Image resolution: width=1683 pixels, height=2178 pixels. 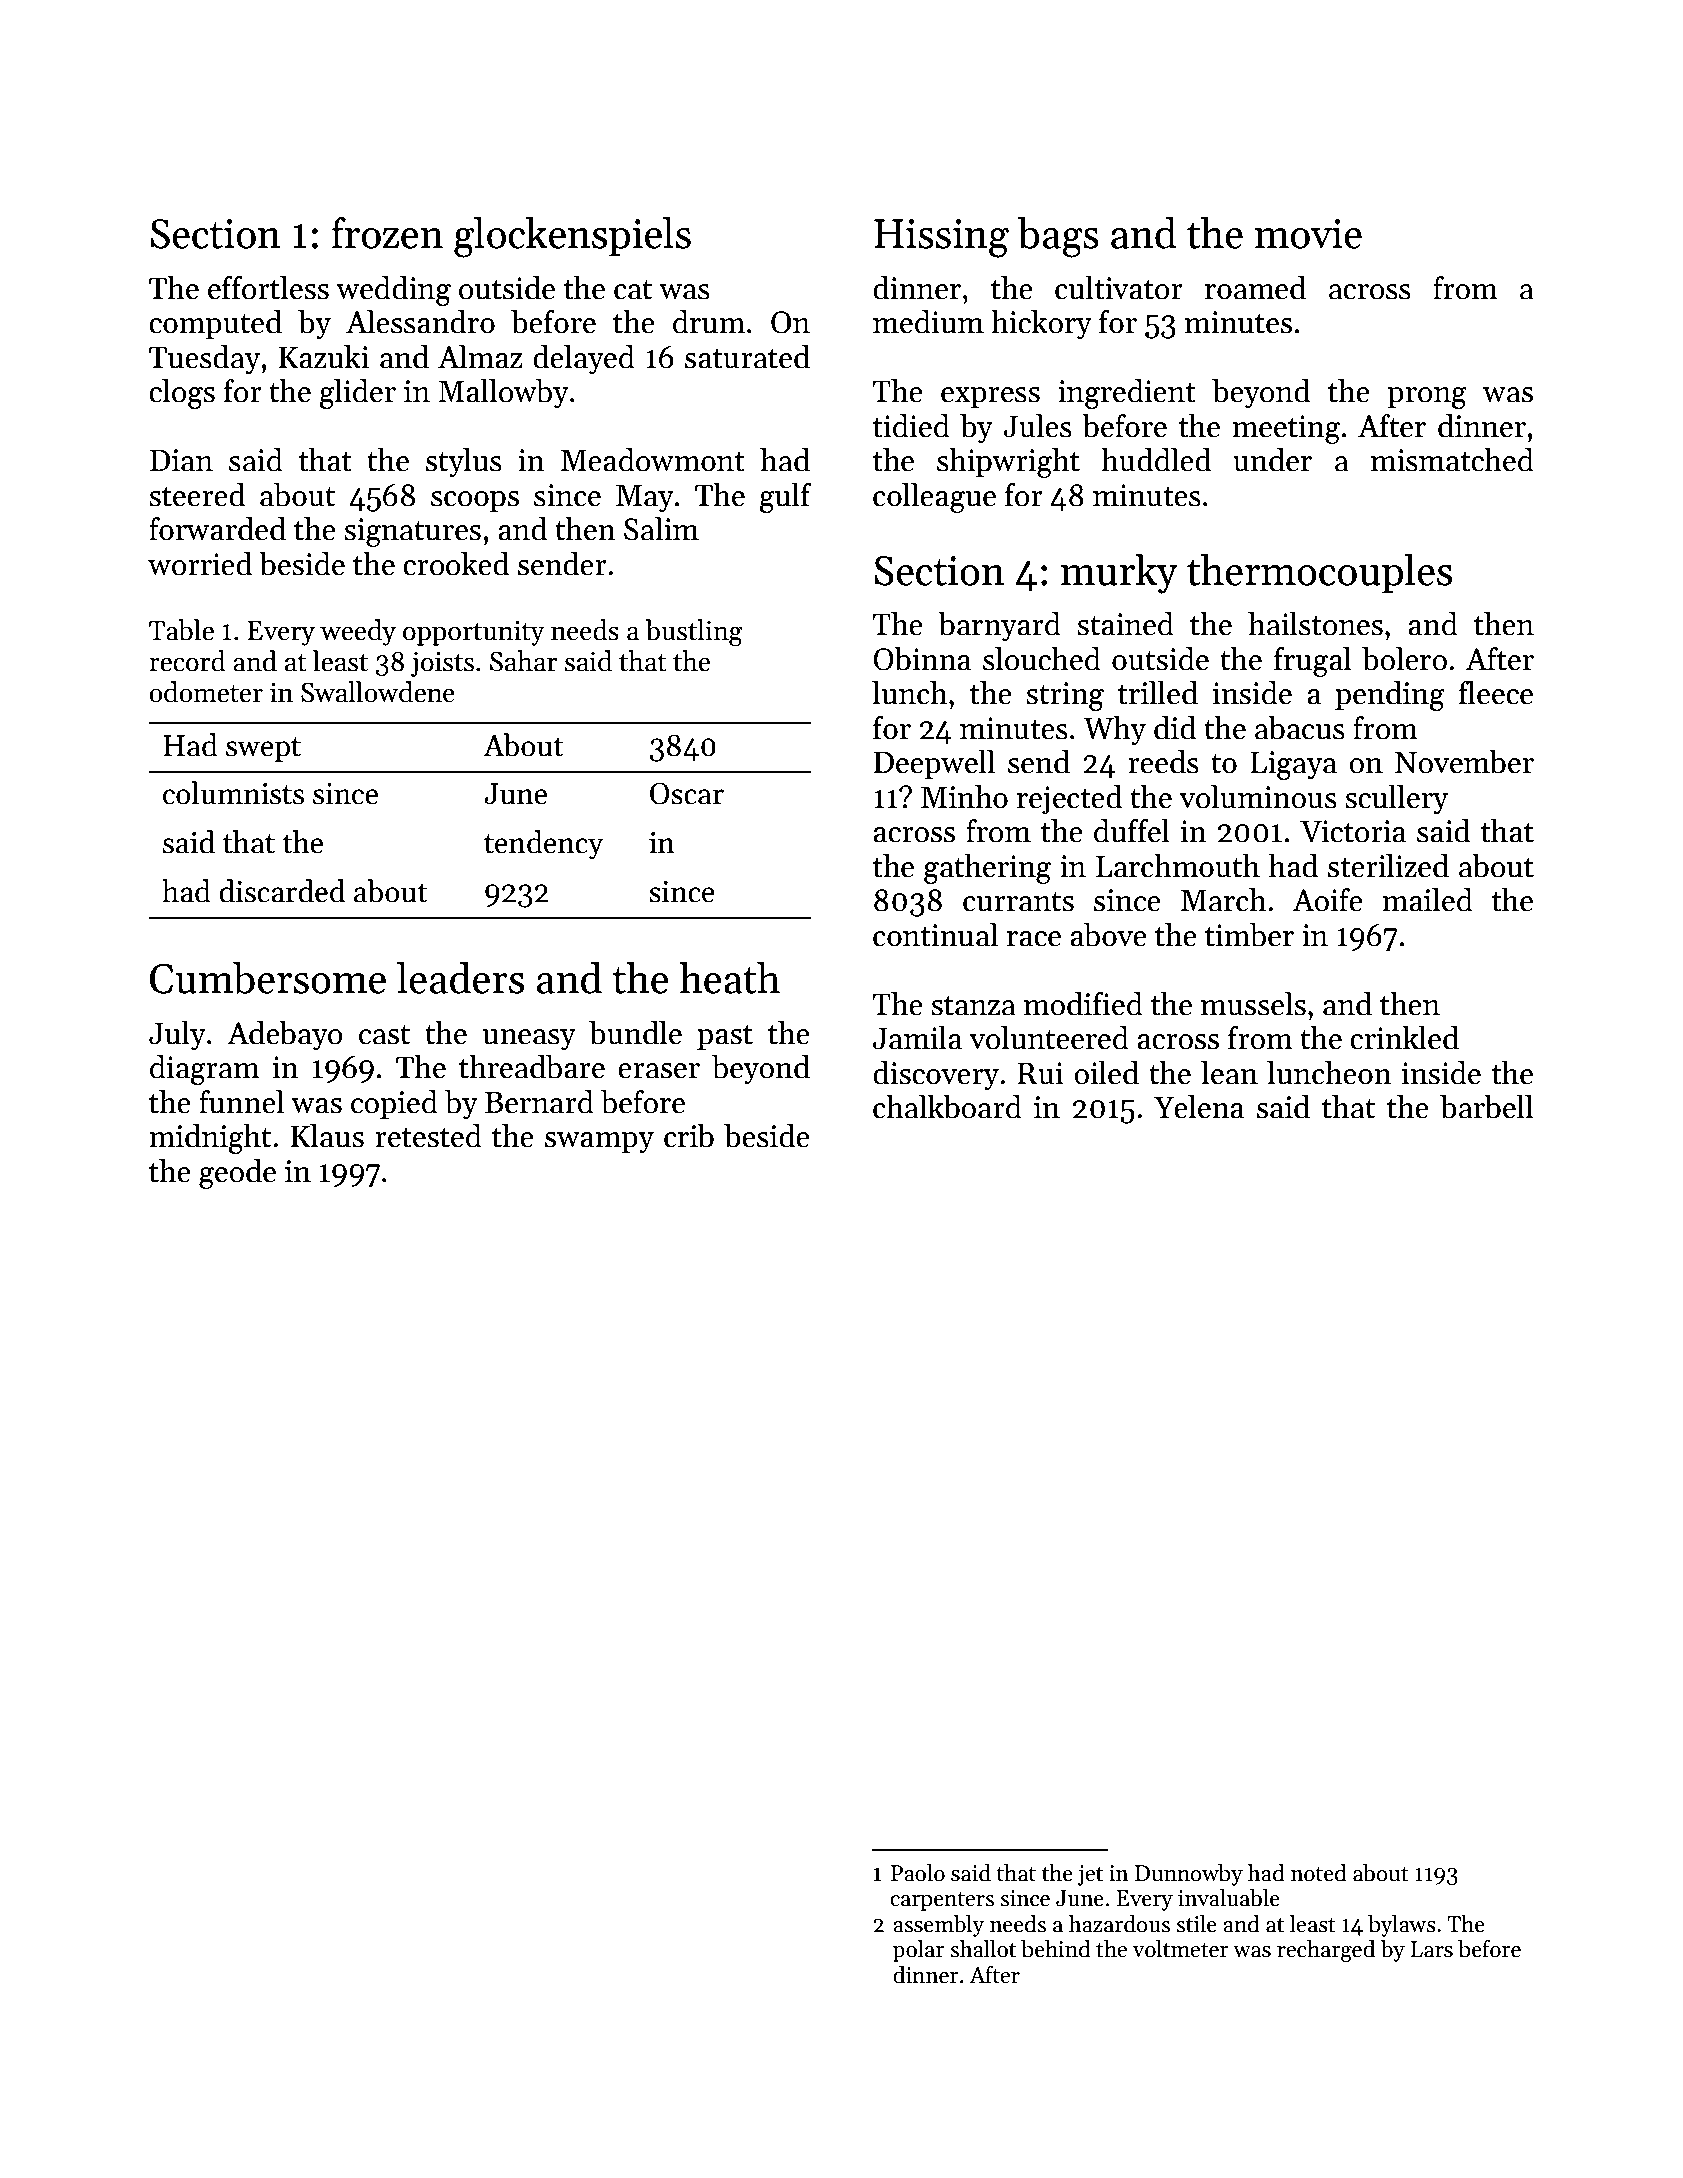 What do you see at coordinates (938, 1926) in the screenshot?
I see `assembly` at bounding box center [938, 1926].
